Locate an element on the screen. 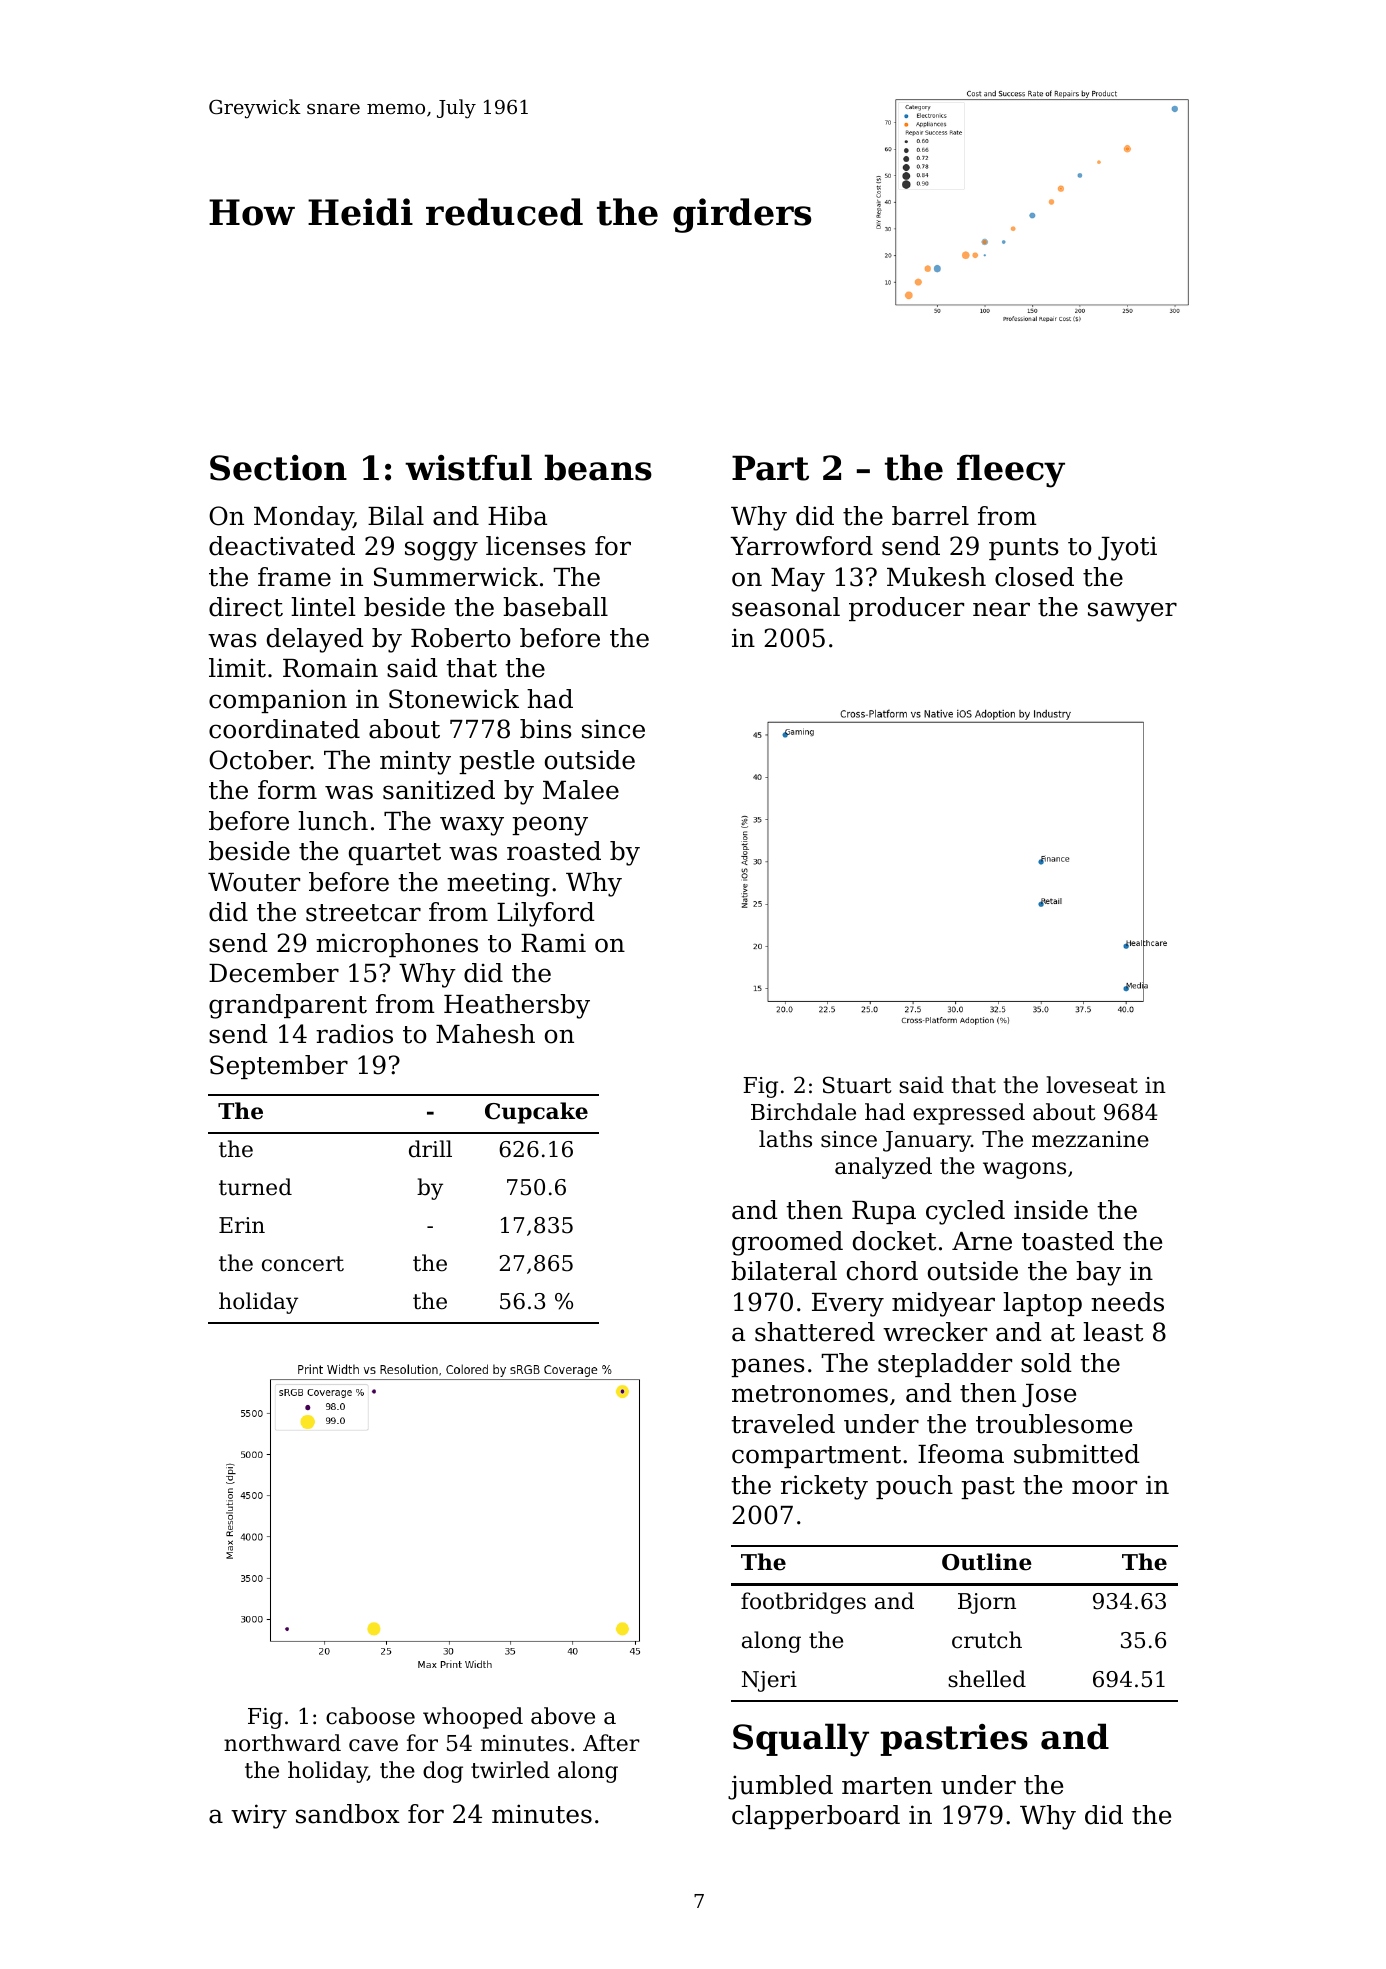  bilateral is located at coordinates (784, 1271).
